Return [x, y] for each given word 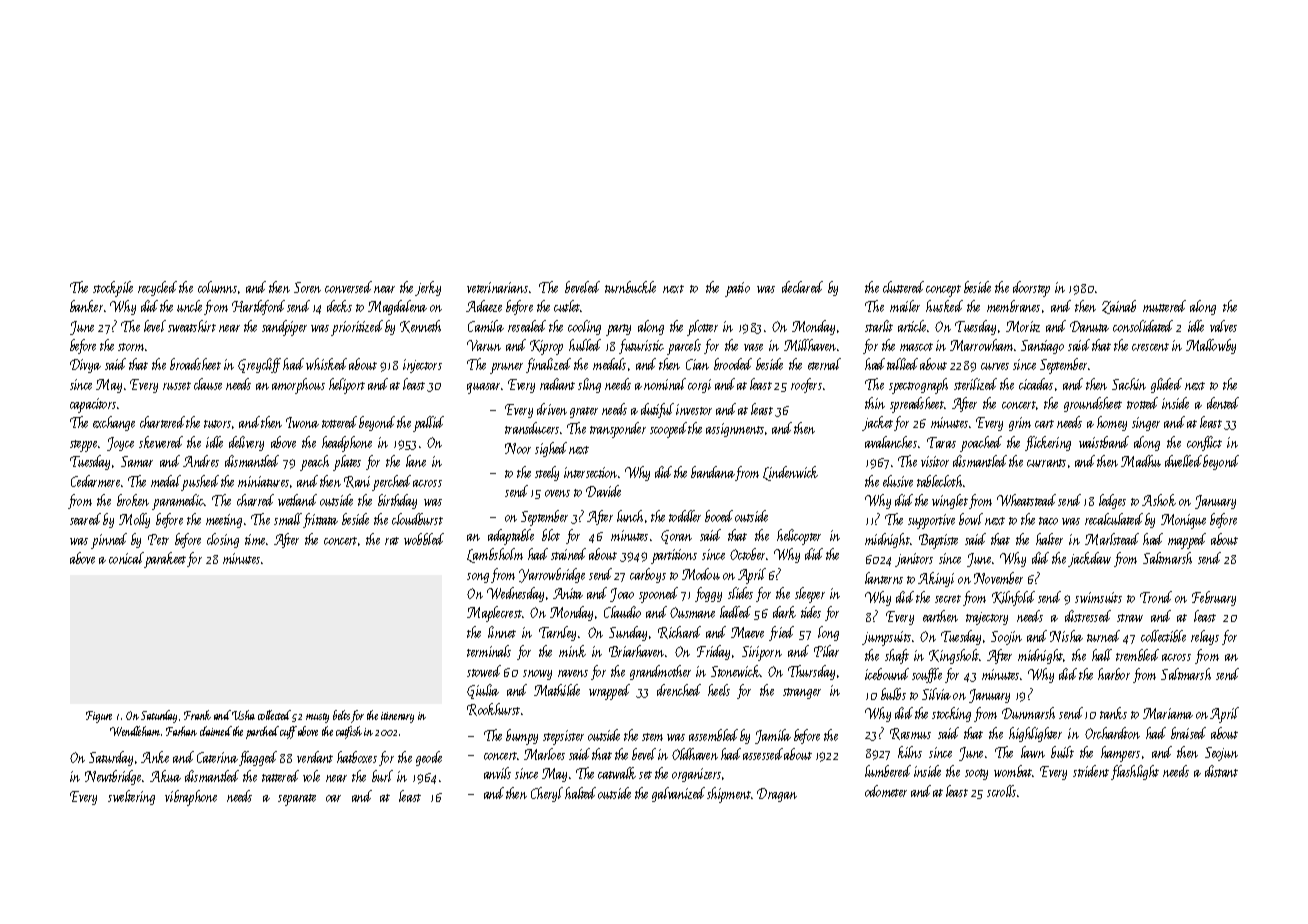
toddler [685, 516]
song [478, 578]
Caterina [217, 757]
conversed [348, 287]
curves [995, 366]
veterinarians [497, 287]
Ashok [1159, 500]
